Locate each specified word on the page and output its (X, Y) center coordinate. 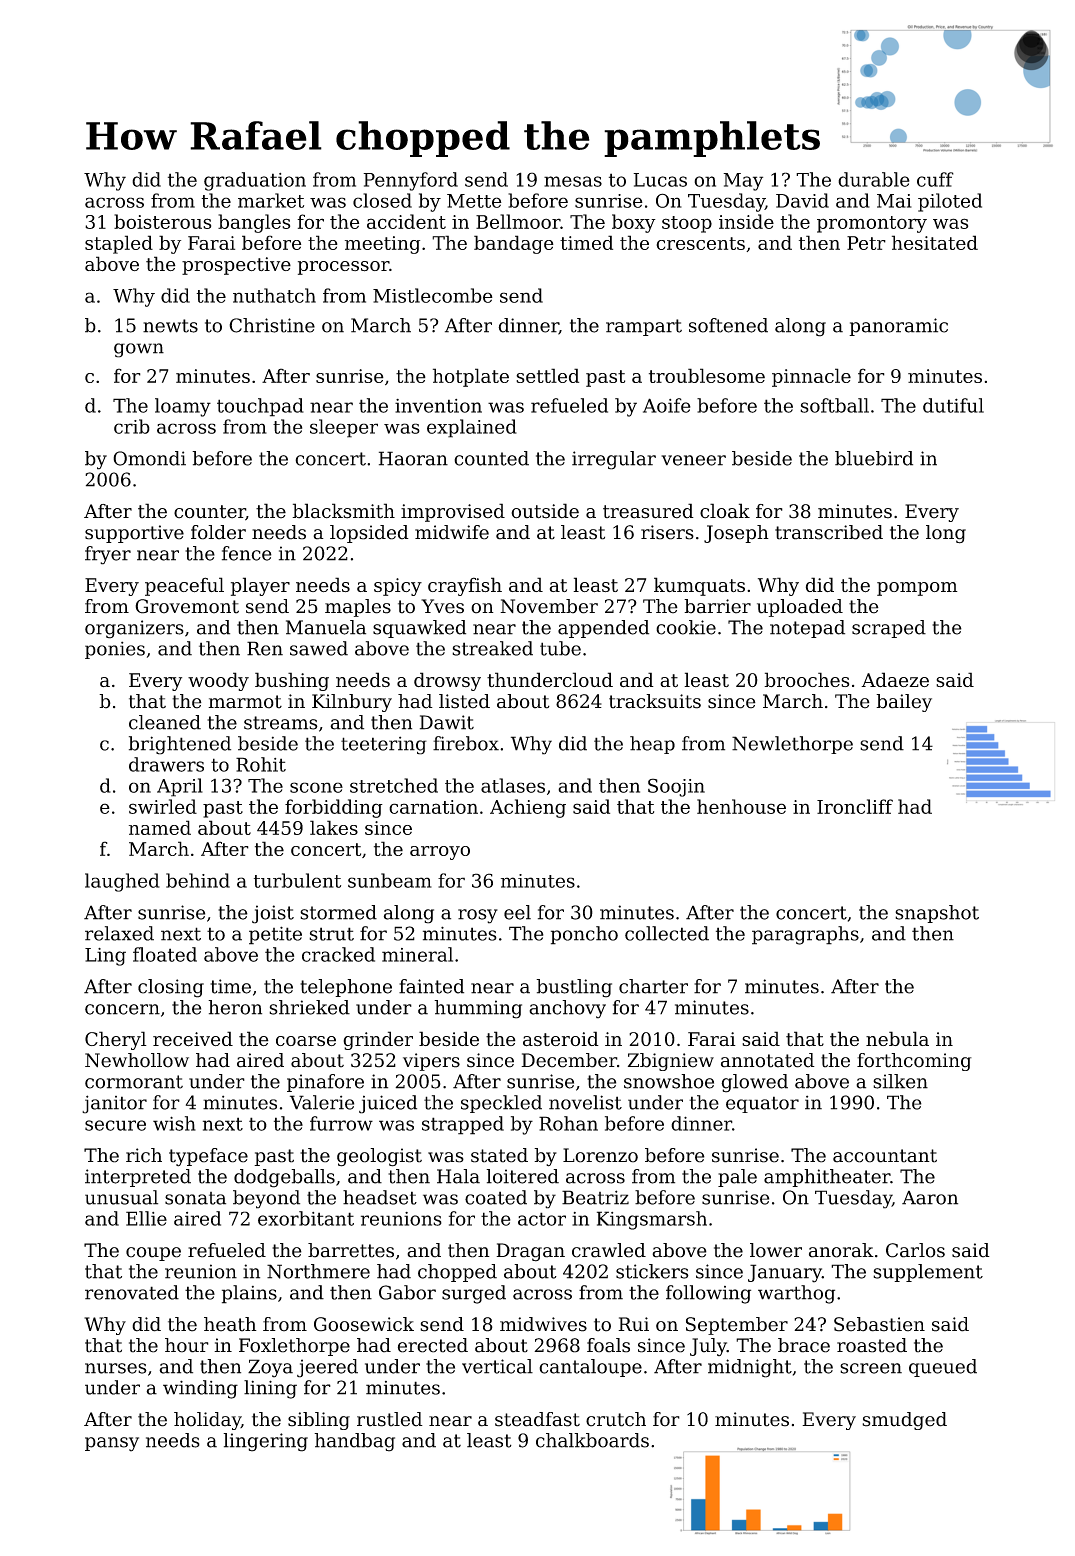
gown (139, 350)
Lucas (660, 180)
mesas (573, 181)
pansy (112, 1444)
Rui (633, 1324)
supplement (928, 1273)
